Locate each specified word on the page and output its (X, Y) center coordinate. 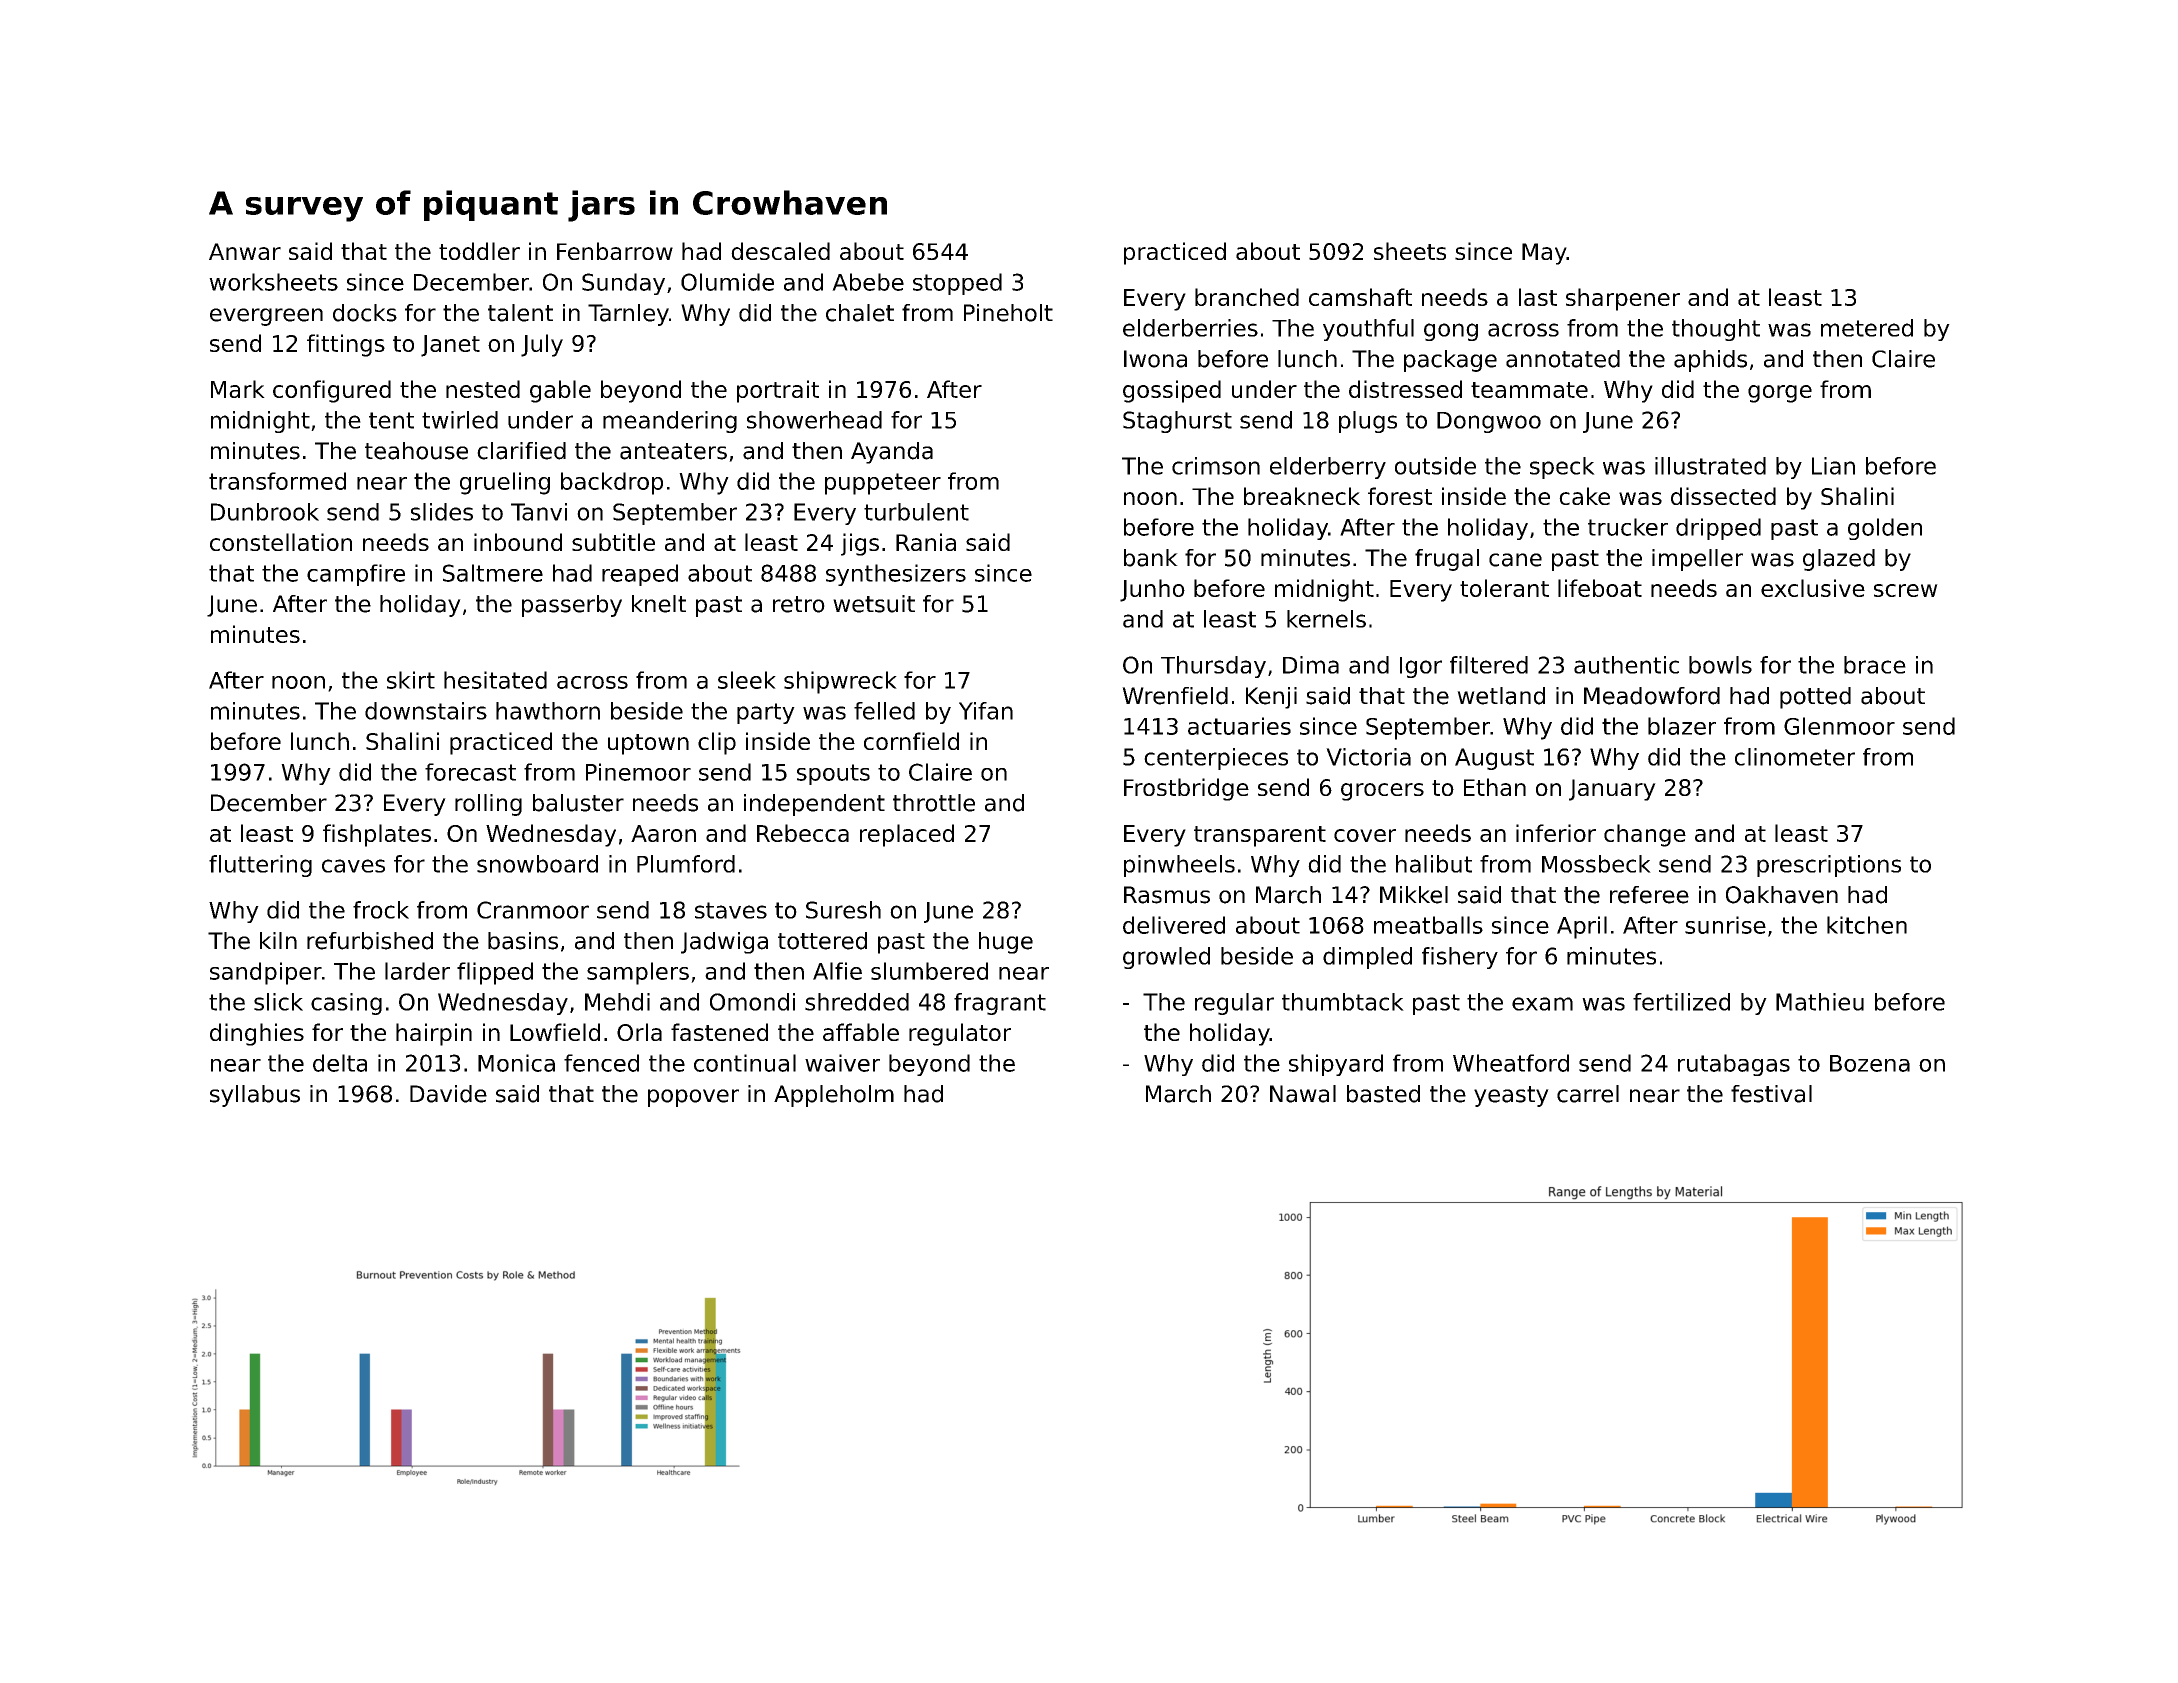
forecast (470, 772)
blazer (1682, 726)
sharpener (1623, 299)
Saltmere (493, 573)
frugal (1447, 560)
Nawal (1303, 1094)
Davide (448, 1094)
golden (1885, 529)
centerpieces (1216, 759)
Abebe (868, 282)
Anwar (245, 251)
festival (1771, 1094)
